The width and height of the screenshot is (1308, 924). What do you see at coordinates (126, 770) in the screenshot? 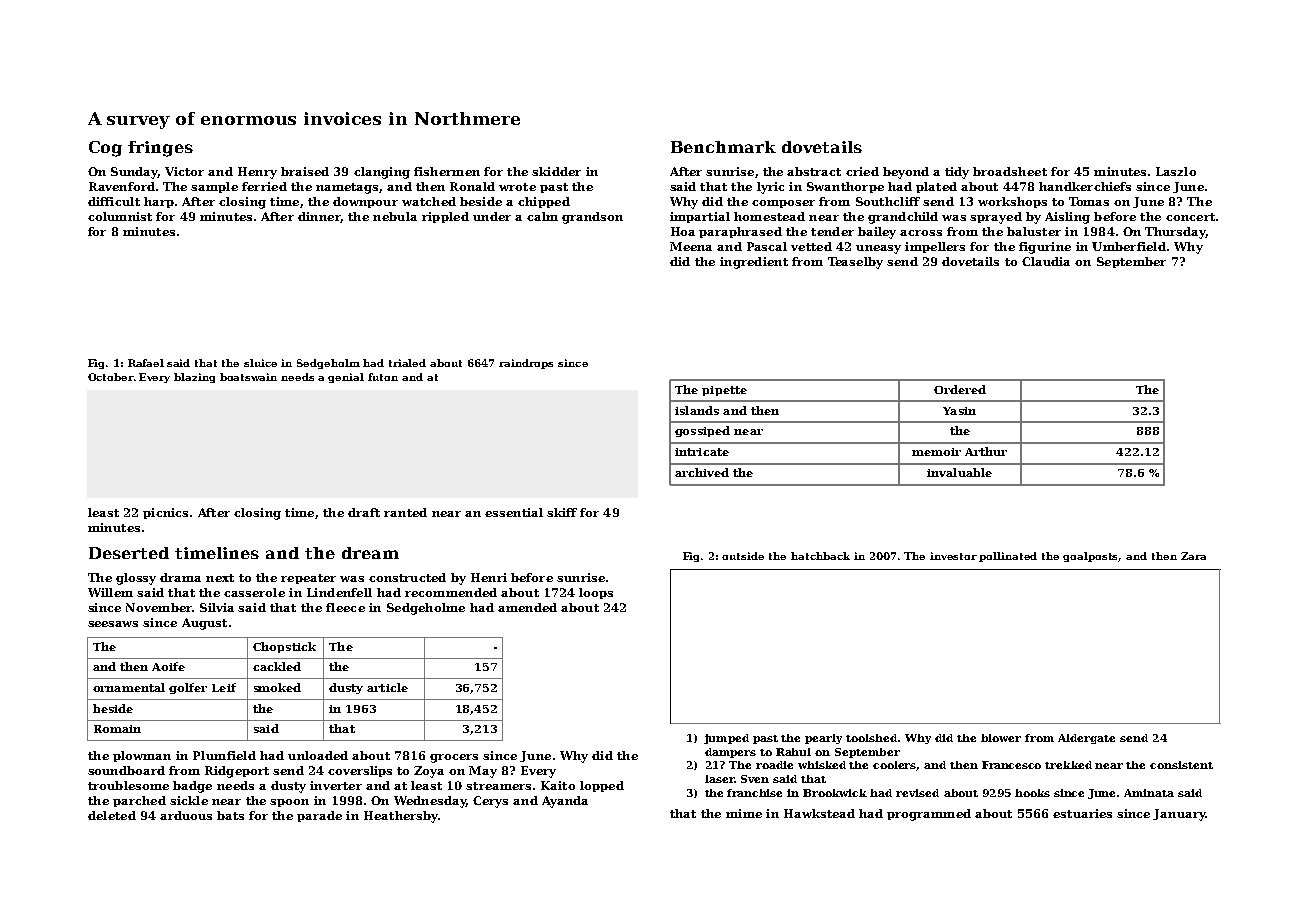
I see `soundboard` at bounding box center [126, 770].
